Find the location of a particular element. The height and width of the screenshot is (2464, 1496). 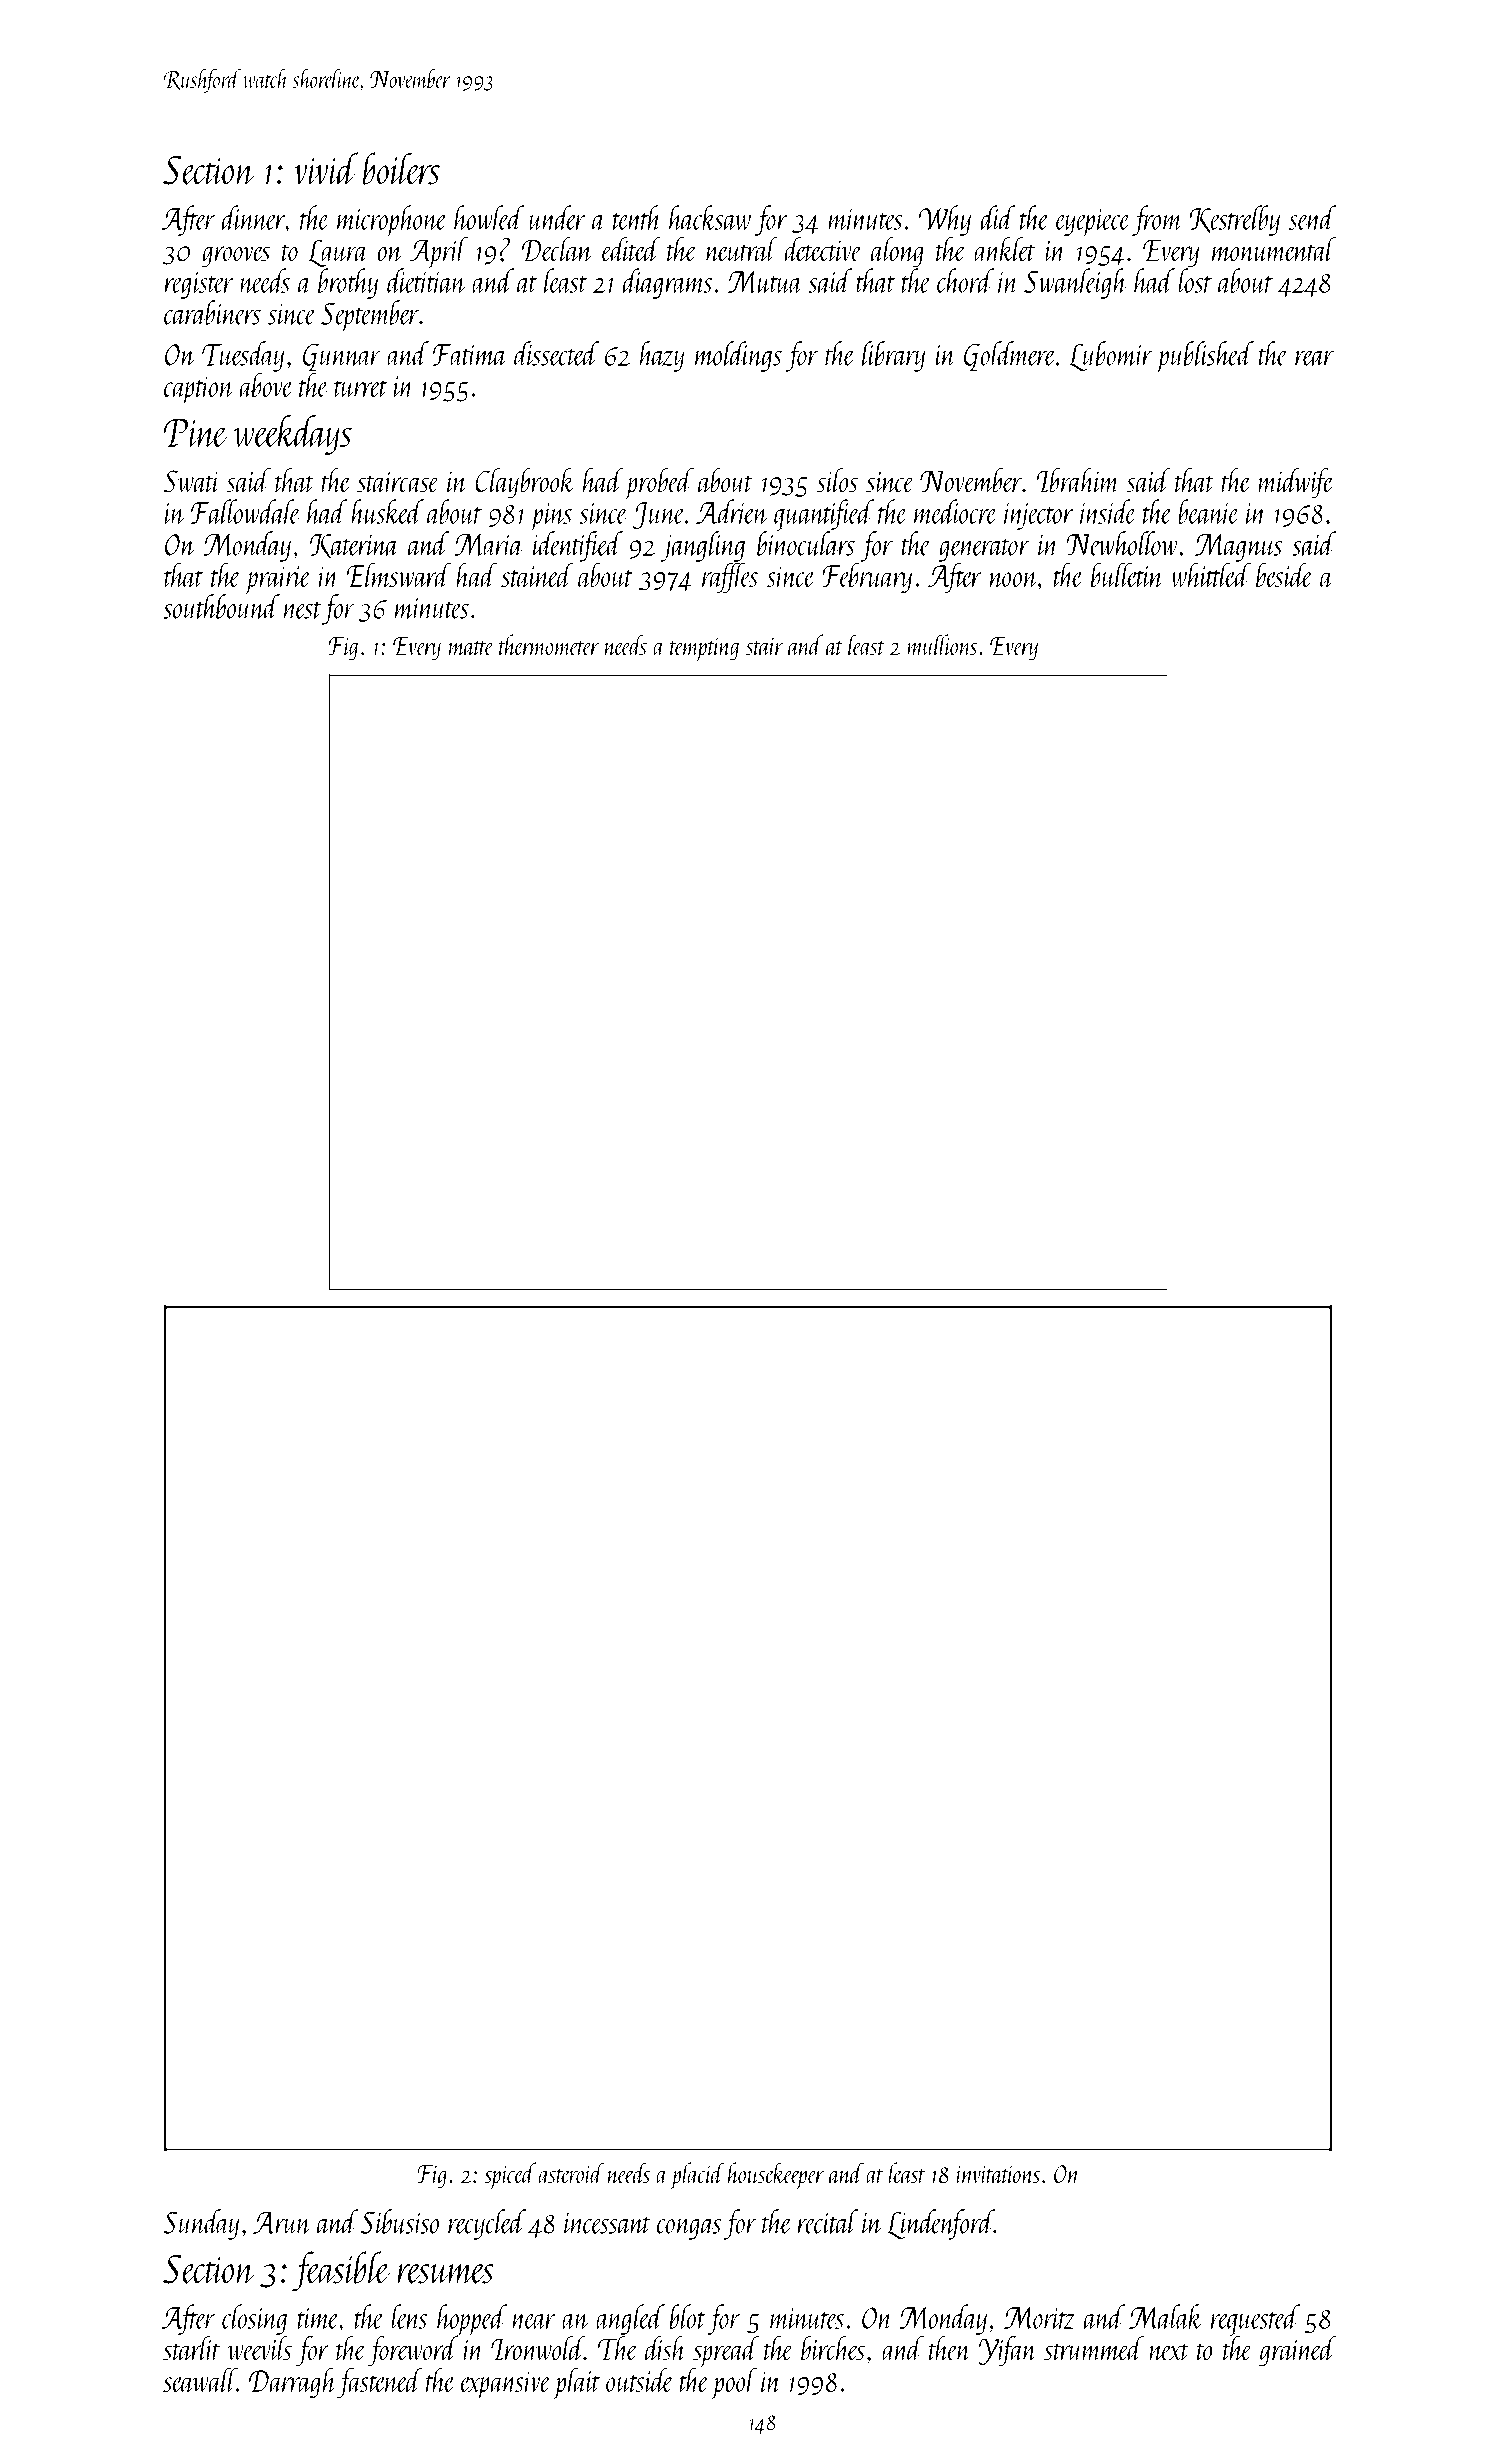

spiced is located at coordinates (510, 2175).
